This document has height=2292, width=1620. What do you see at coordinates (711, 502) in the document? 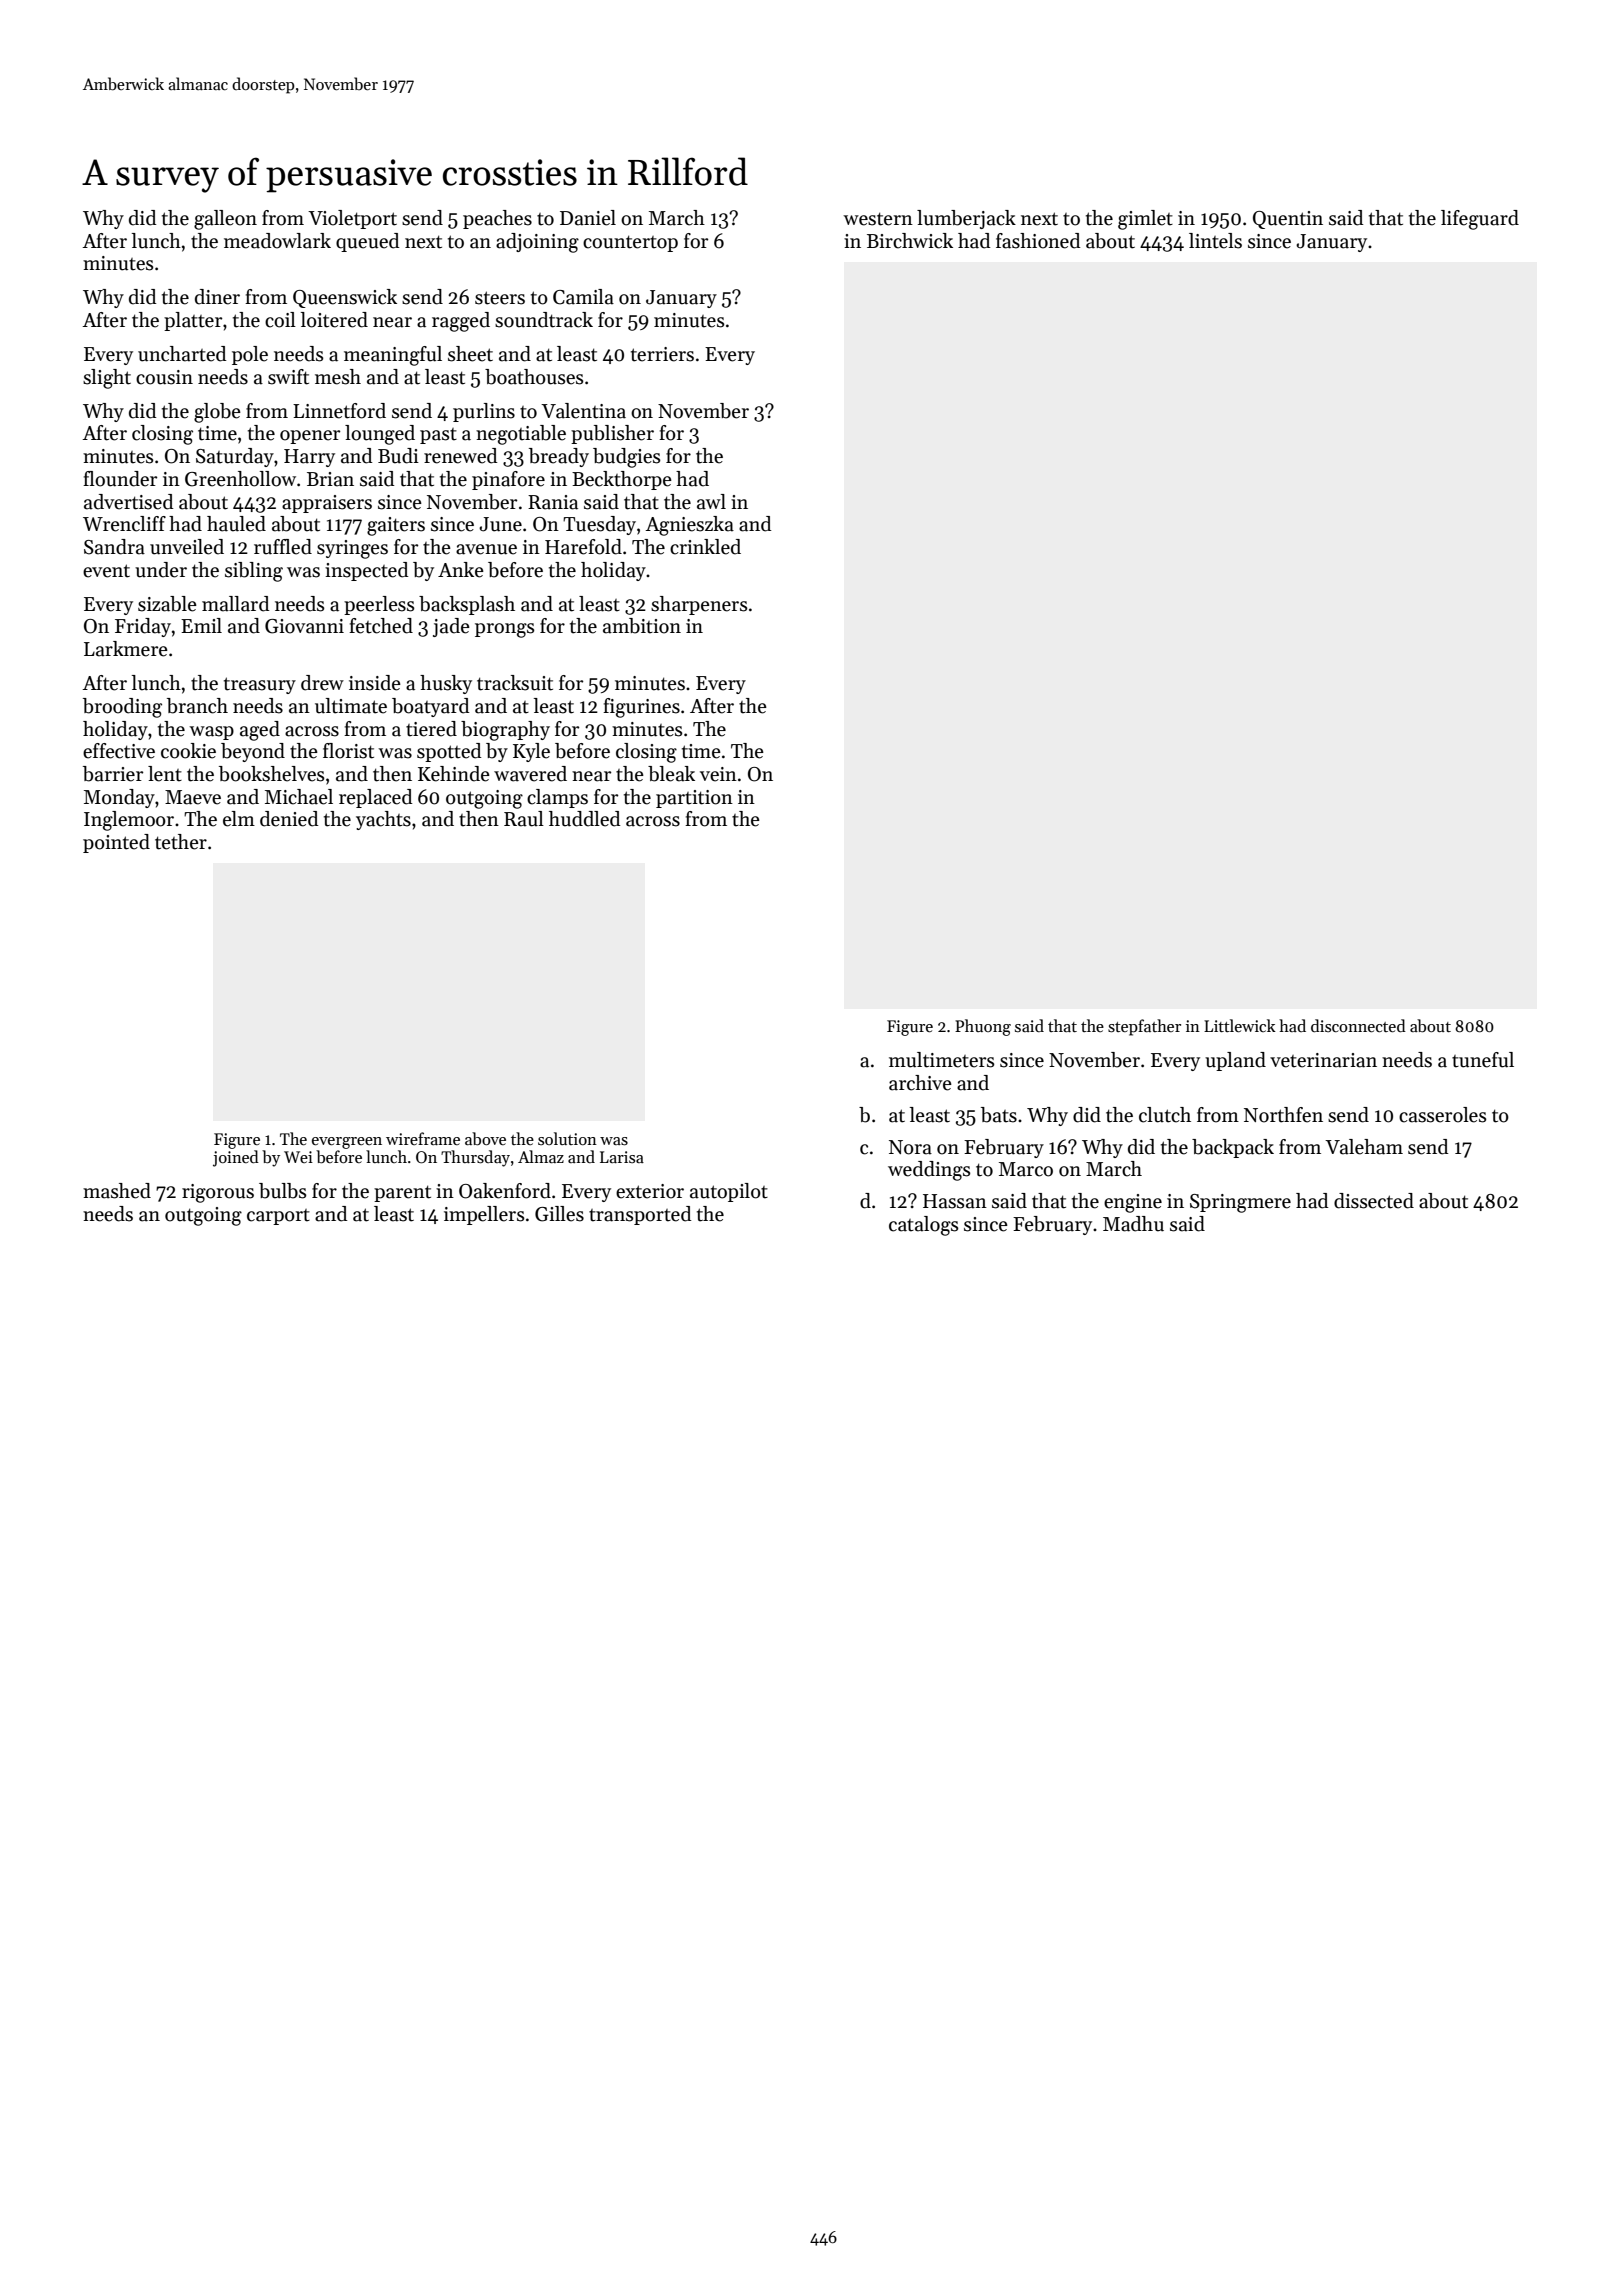
I see `awl` at bounding box center [711, 502].
